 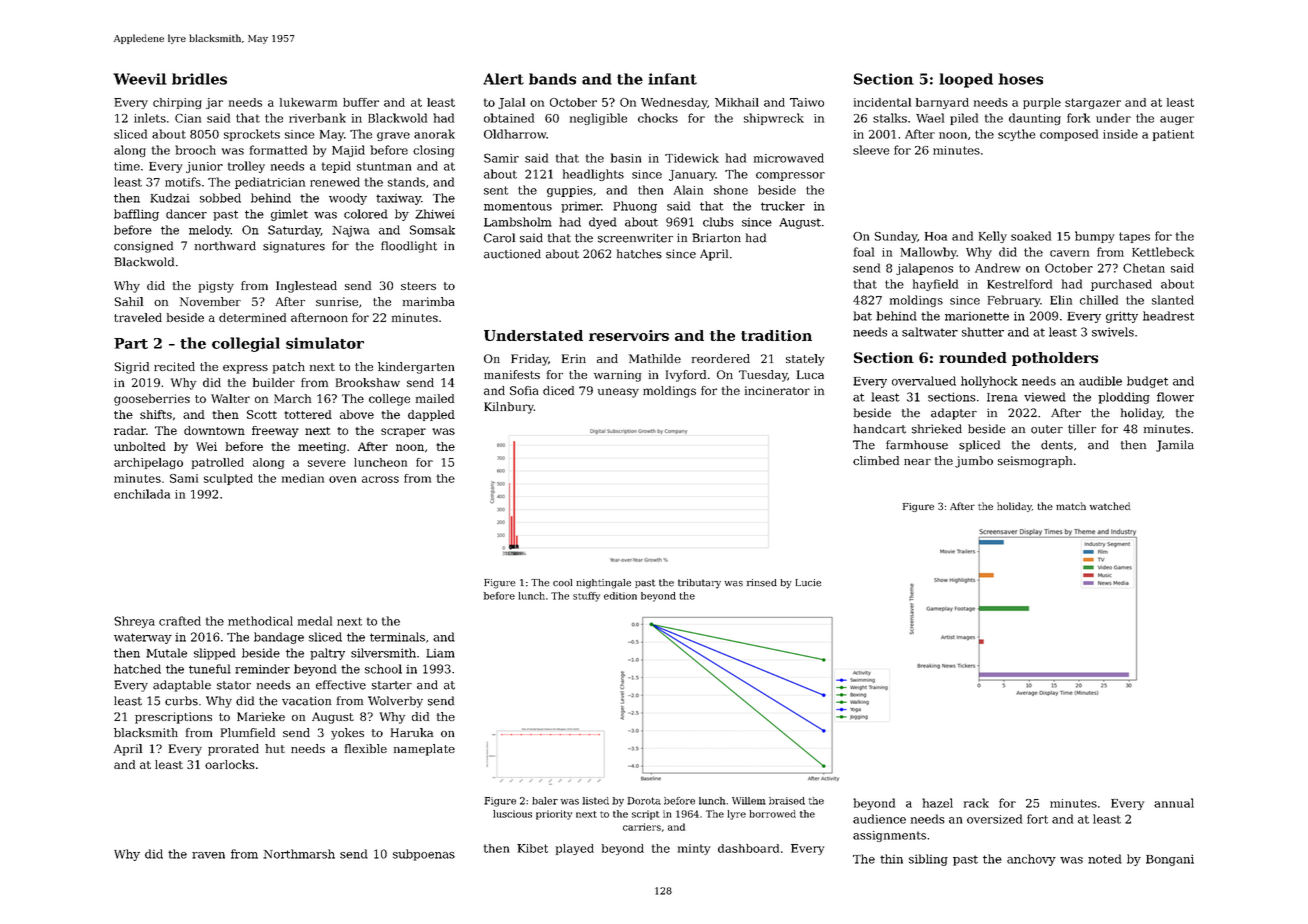 I want to click on subpoenas, so click(x=424, y=855).
